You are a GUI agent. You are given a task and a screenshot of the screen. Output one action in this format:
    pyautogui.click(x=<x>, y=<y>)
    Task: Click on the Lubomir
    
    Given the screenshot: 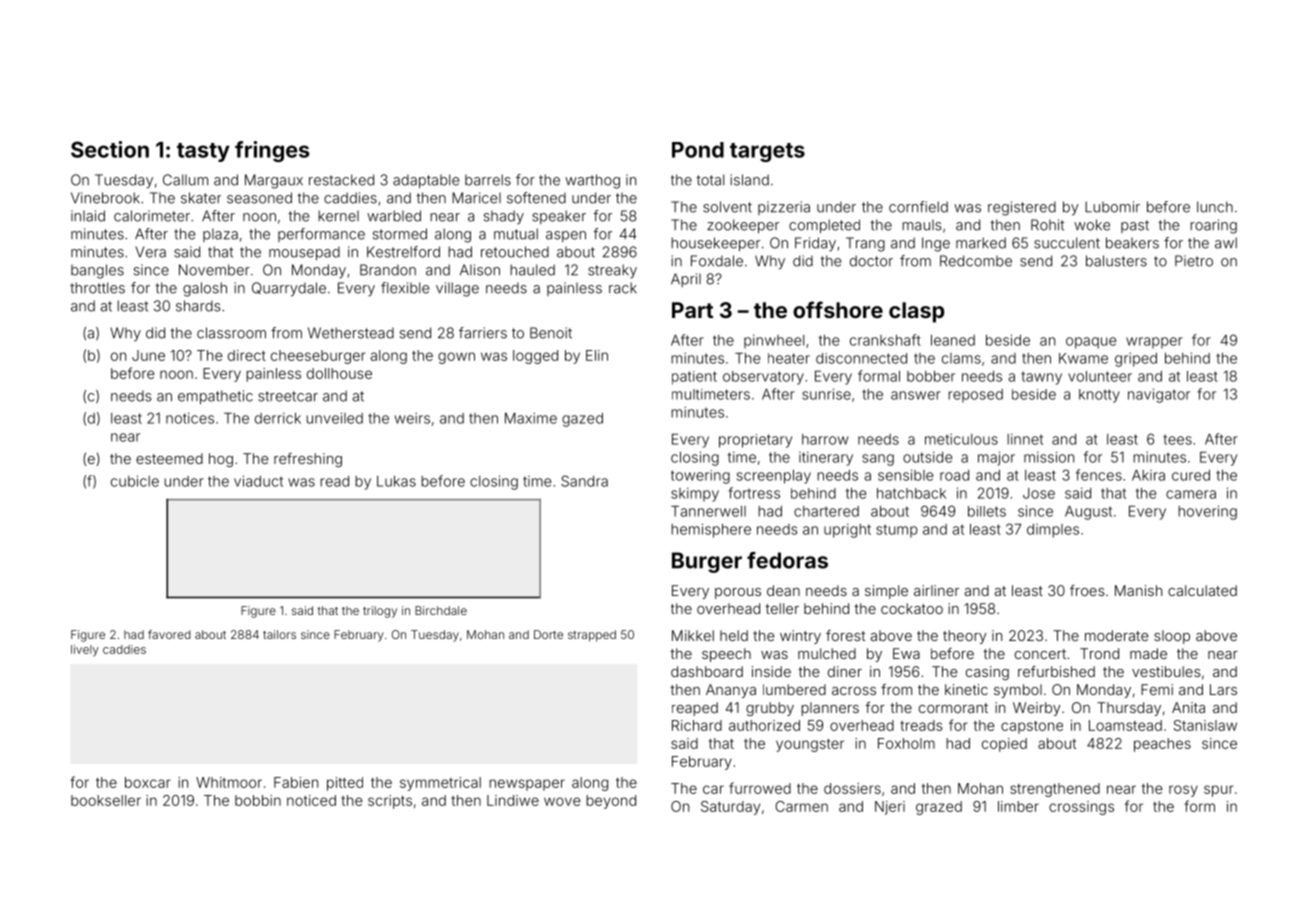 What is the action you would take?
    pyautogui.click(x=1112, y=207)
